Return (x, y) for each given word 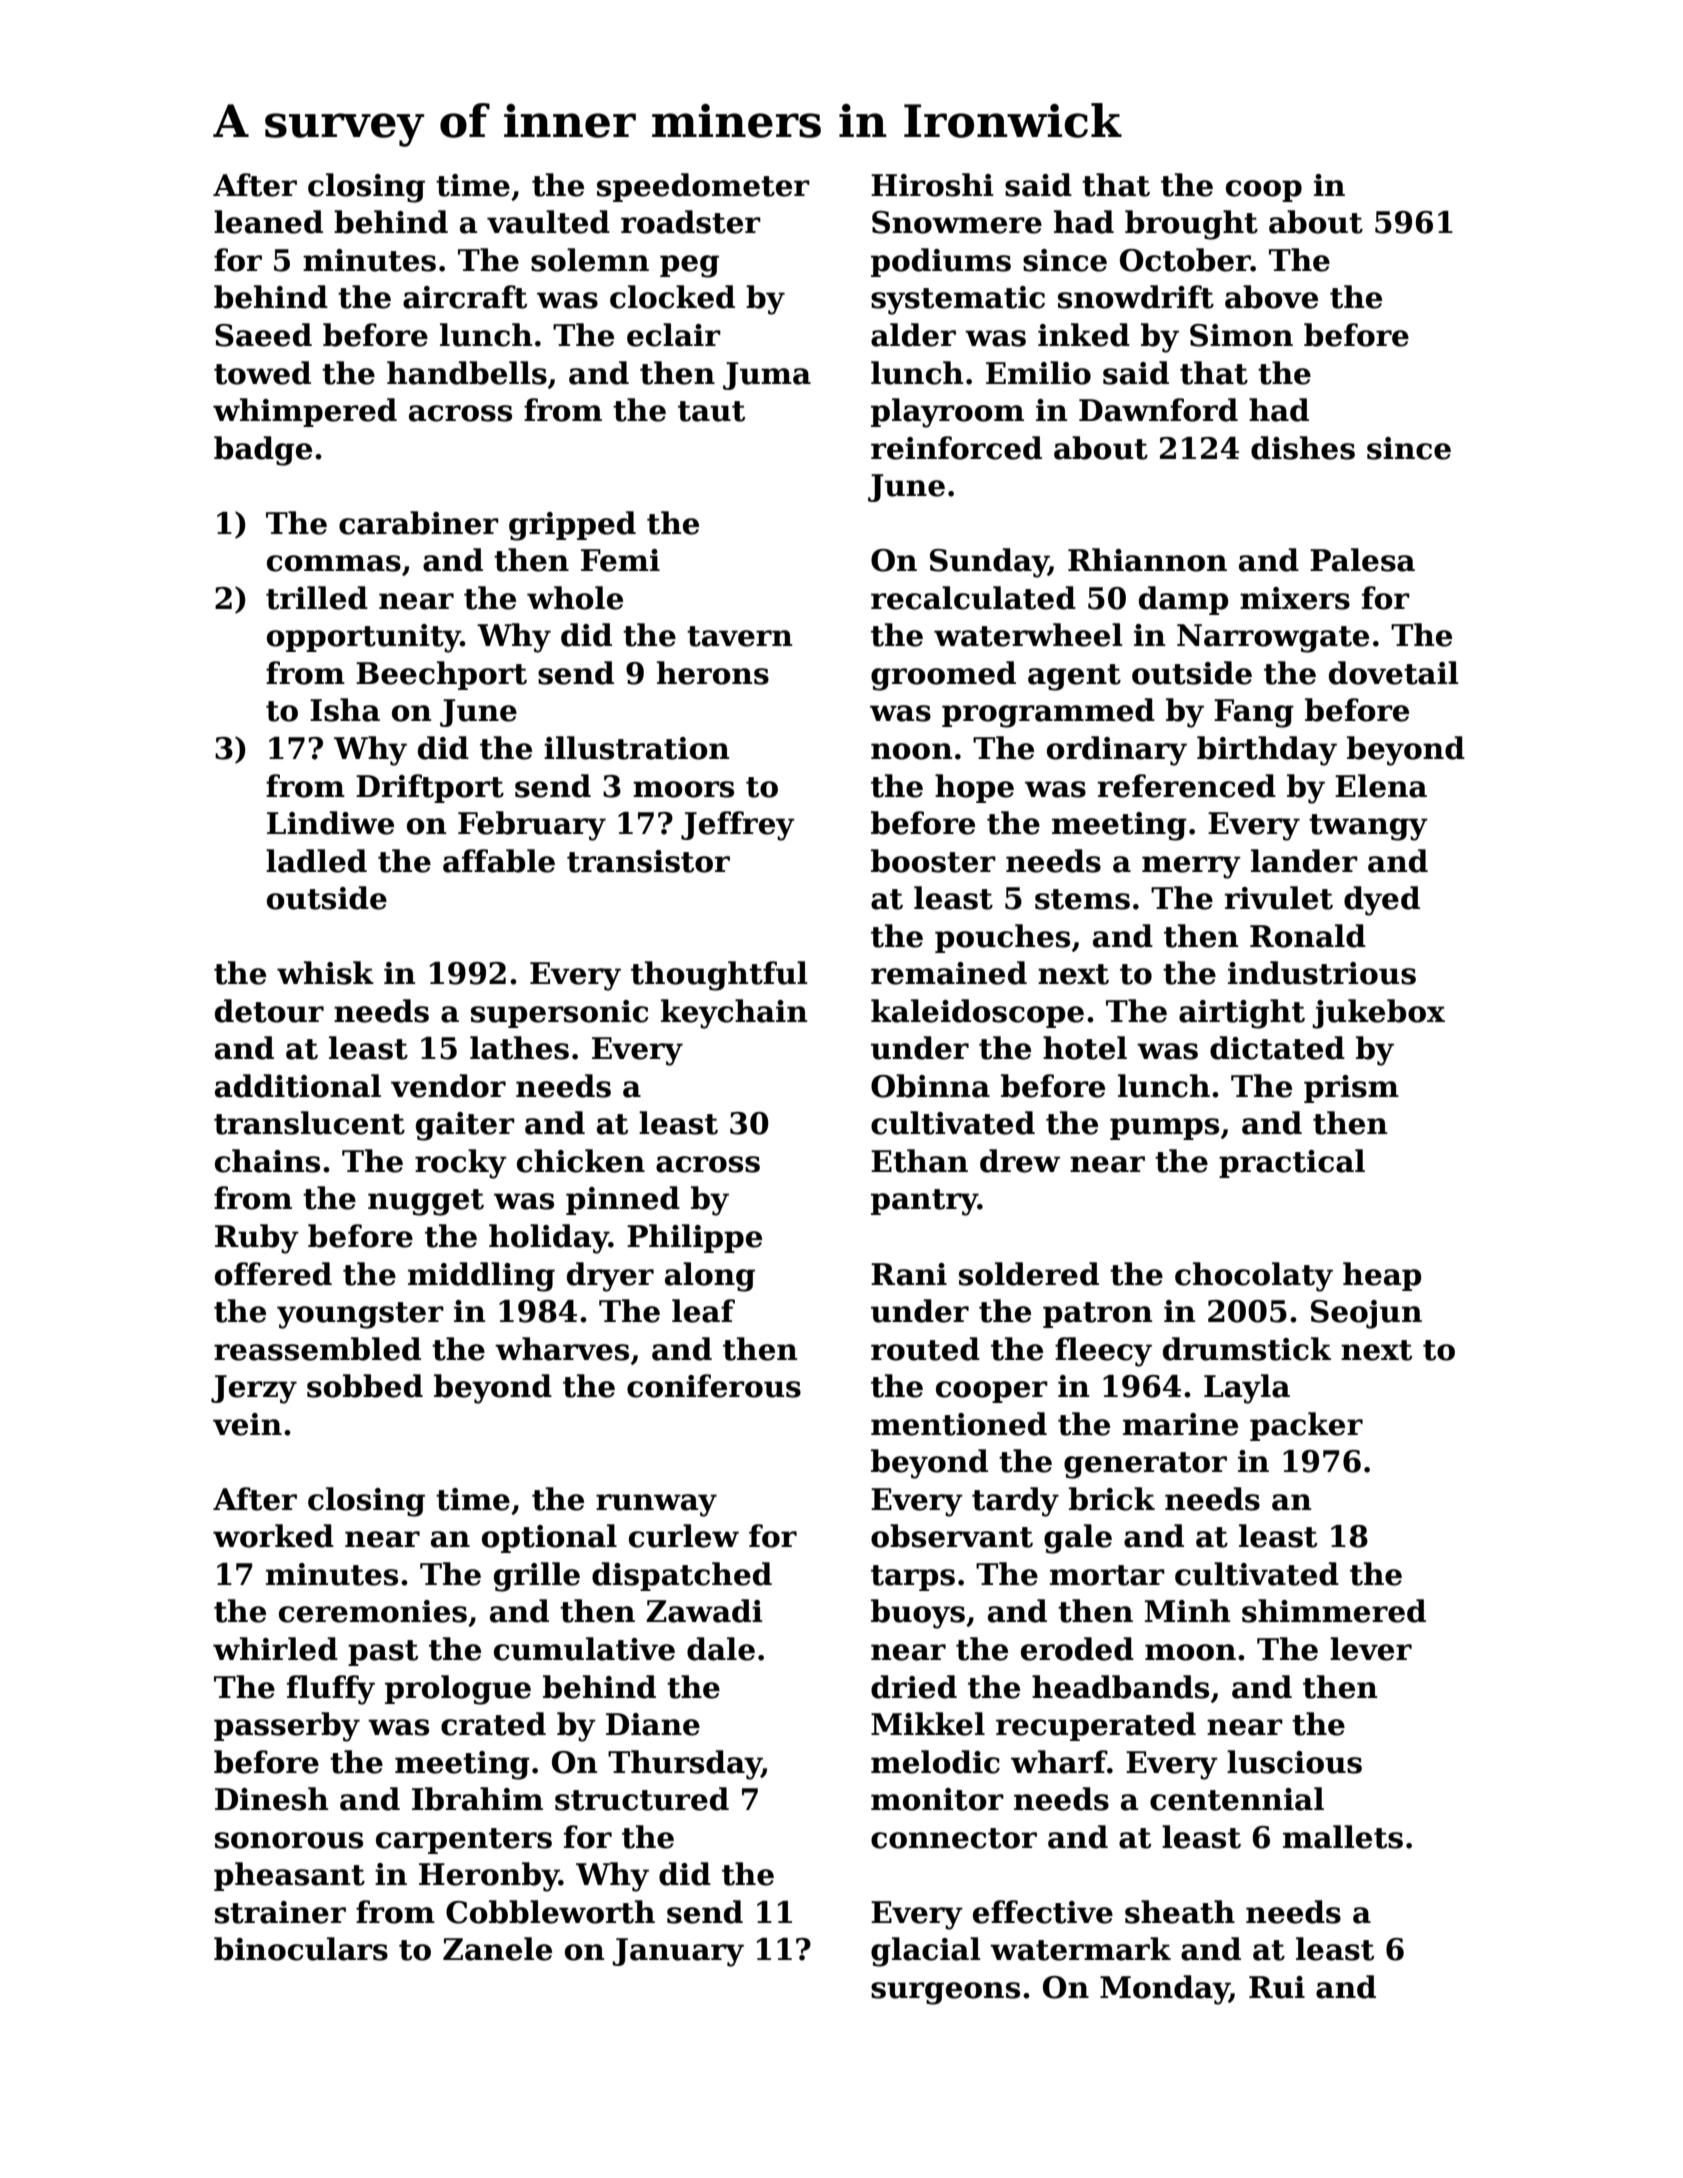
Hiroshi (932, 185)
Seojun (1366, 1314)
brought (1191, 225)
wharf (1059, 1762)
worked (273, 1536)
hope (974, 788)
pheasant (289, 1876)
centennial (1237, 1799)
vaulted (548, 222)
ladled (316, 861)
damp (1183, 600)
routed (925, 1349)
